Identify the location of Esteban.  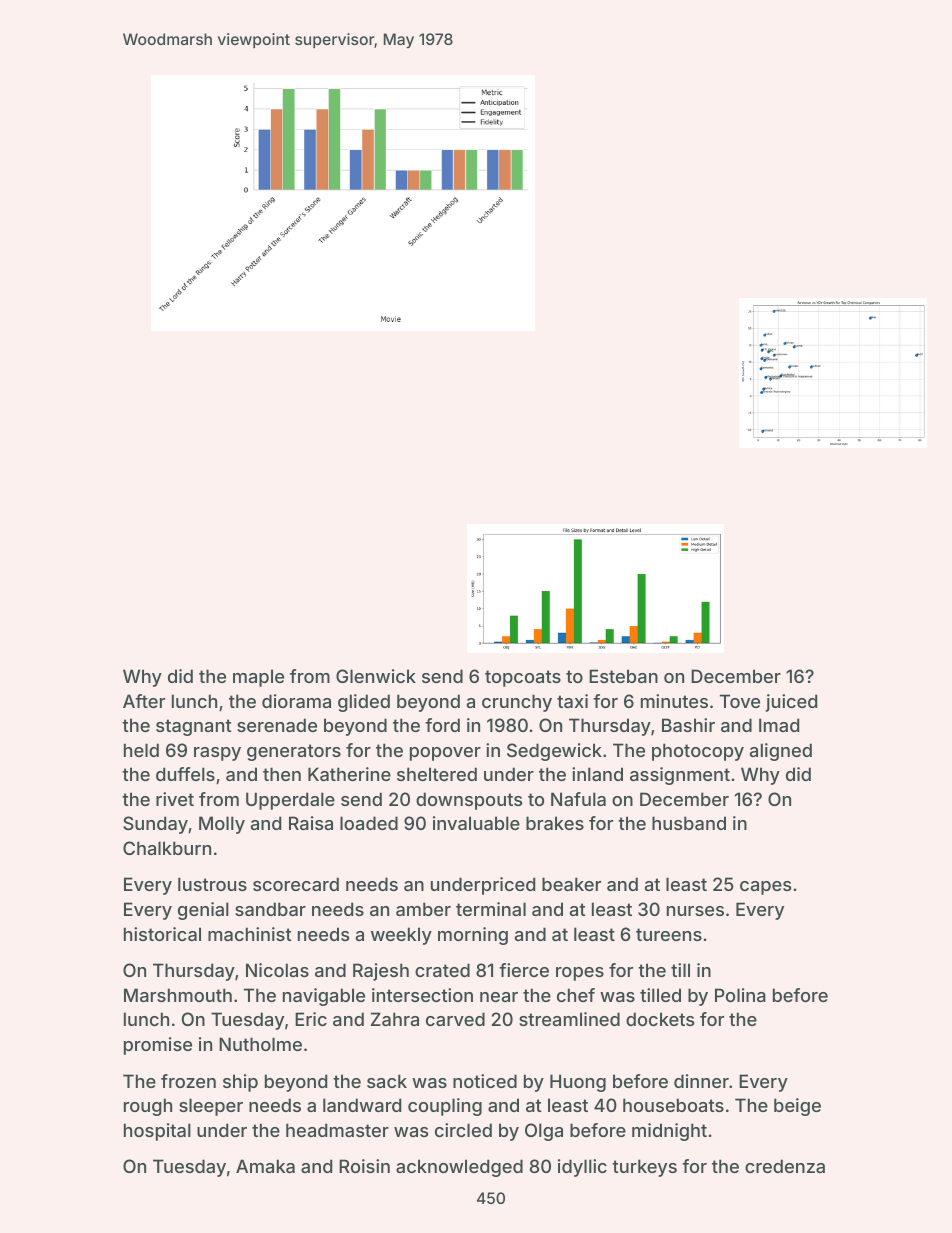
(623, 676).
